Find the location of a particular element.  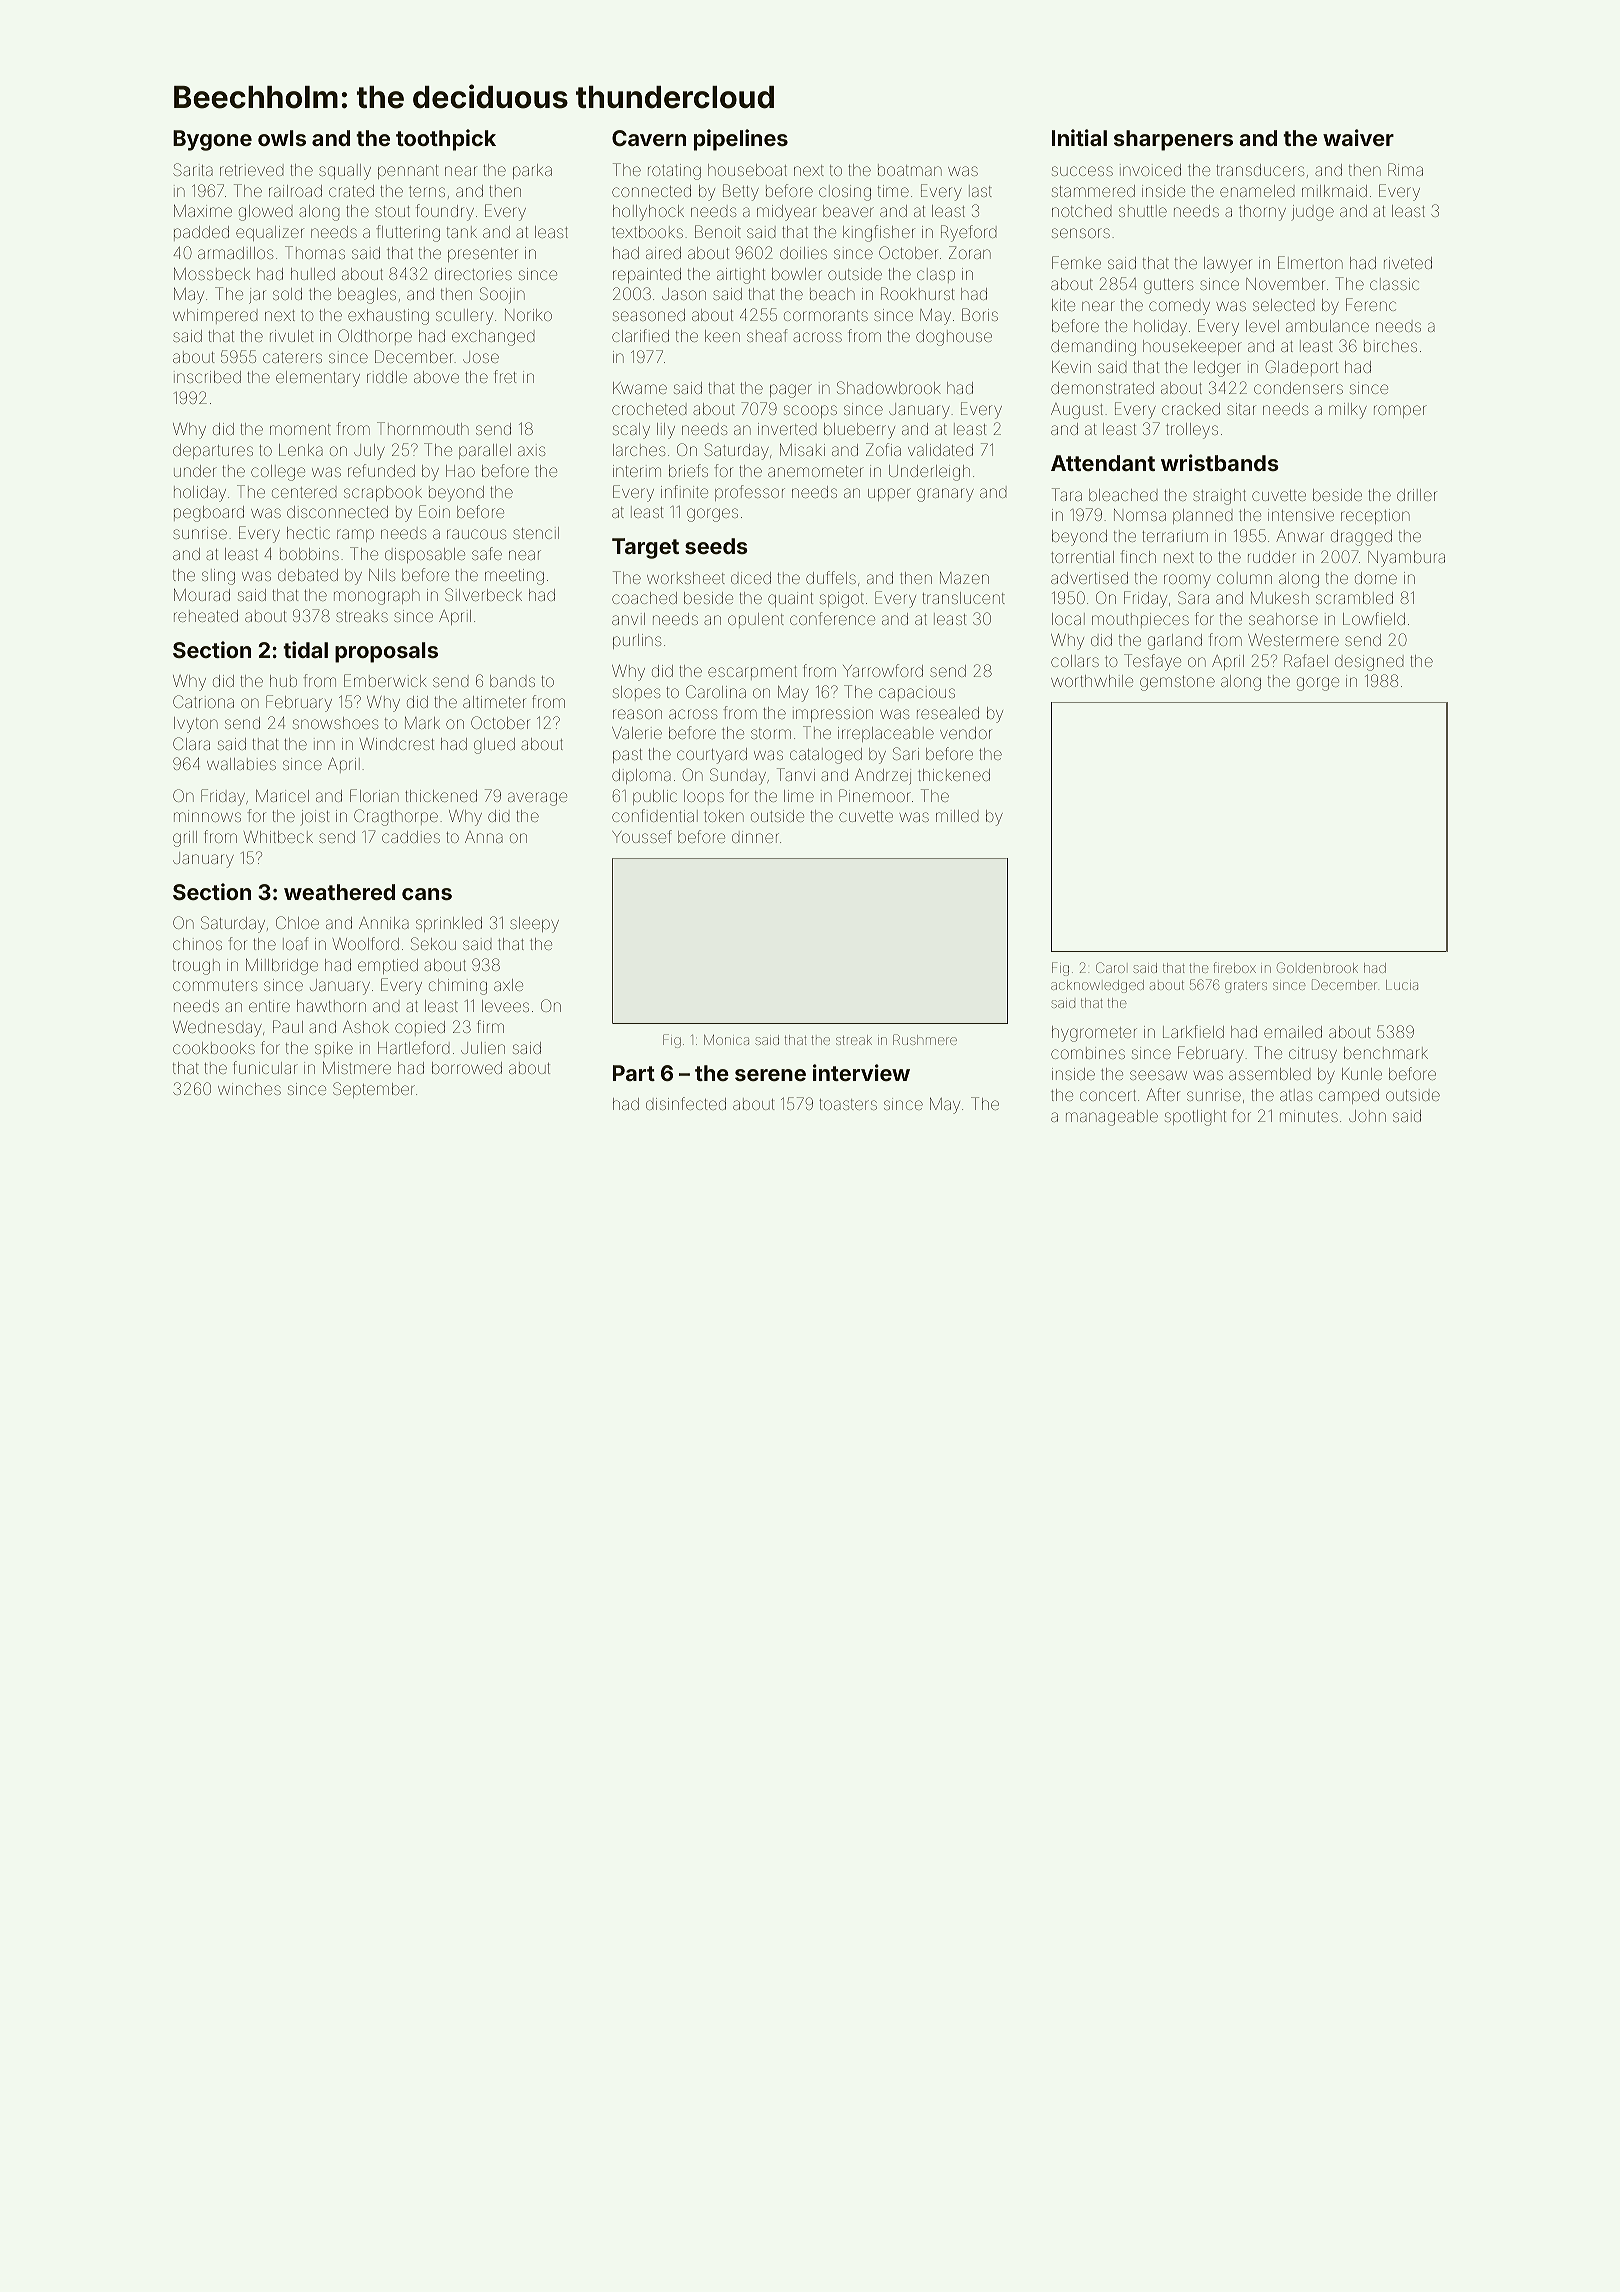

pipelines is located at coordinates (741, 140).
